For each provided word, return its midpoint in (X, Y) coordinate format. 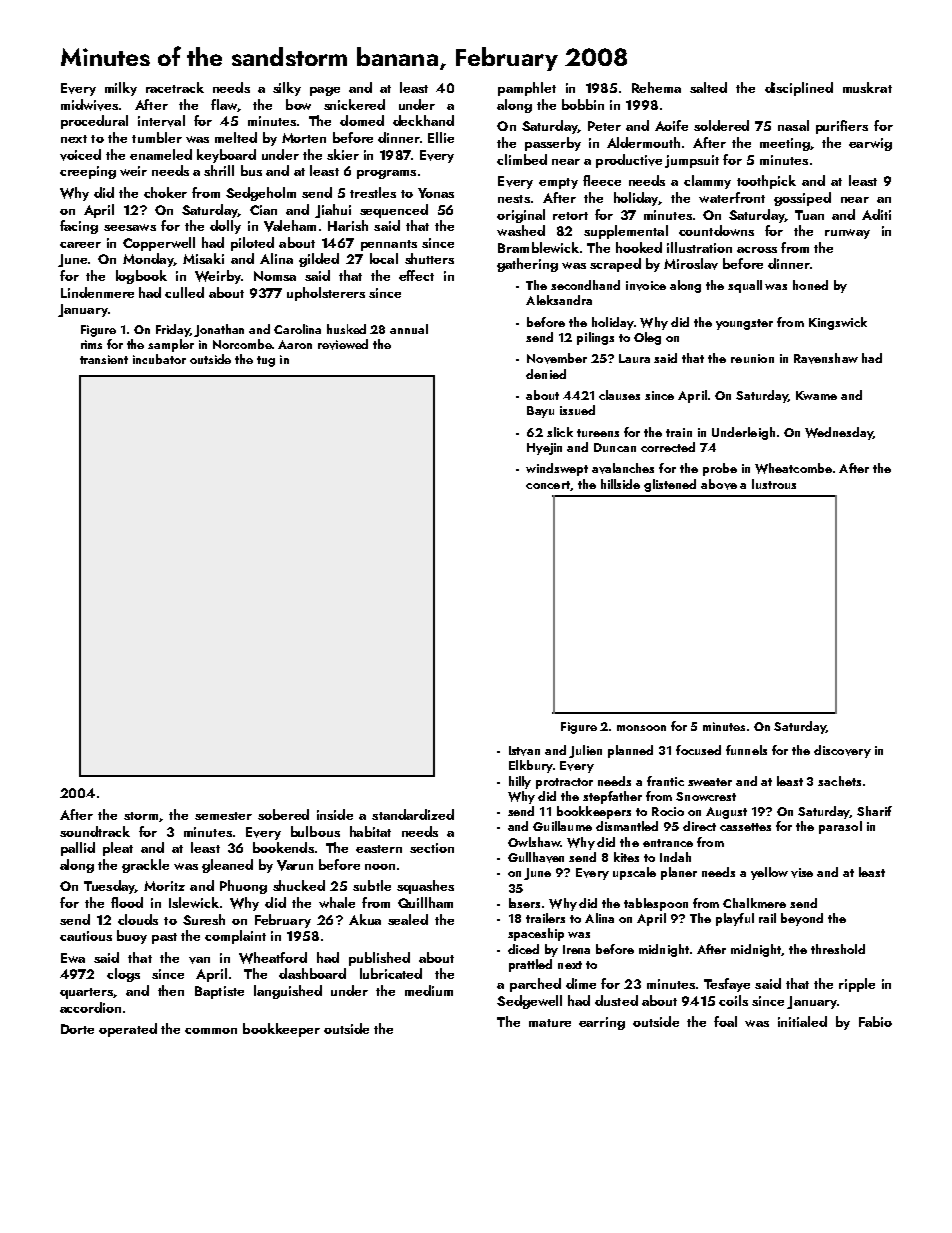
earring (602, 1023)
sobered (283, 814)
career (80, 245)
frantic (665, 781)
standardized (413, 814)
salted (708, 87)
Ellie (441, 137)
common (211, 1031)
